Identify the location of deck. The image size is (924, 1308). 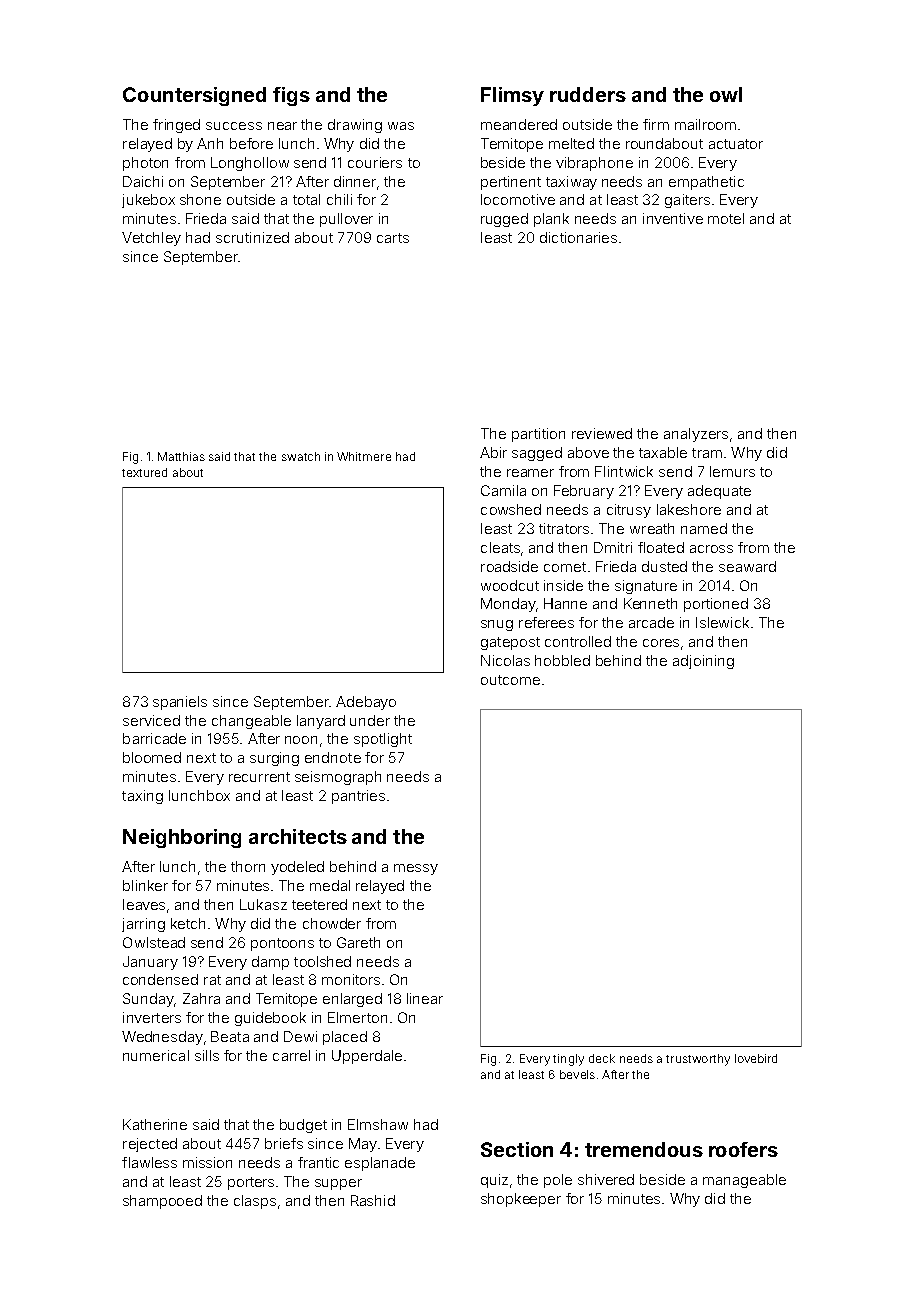
(602, 1058).
